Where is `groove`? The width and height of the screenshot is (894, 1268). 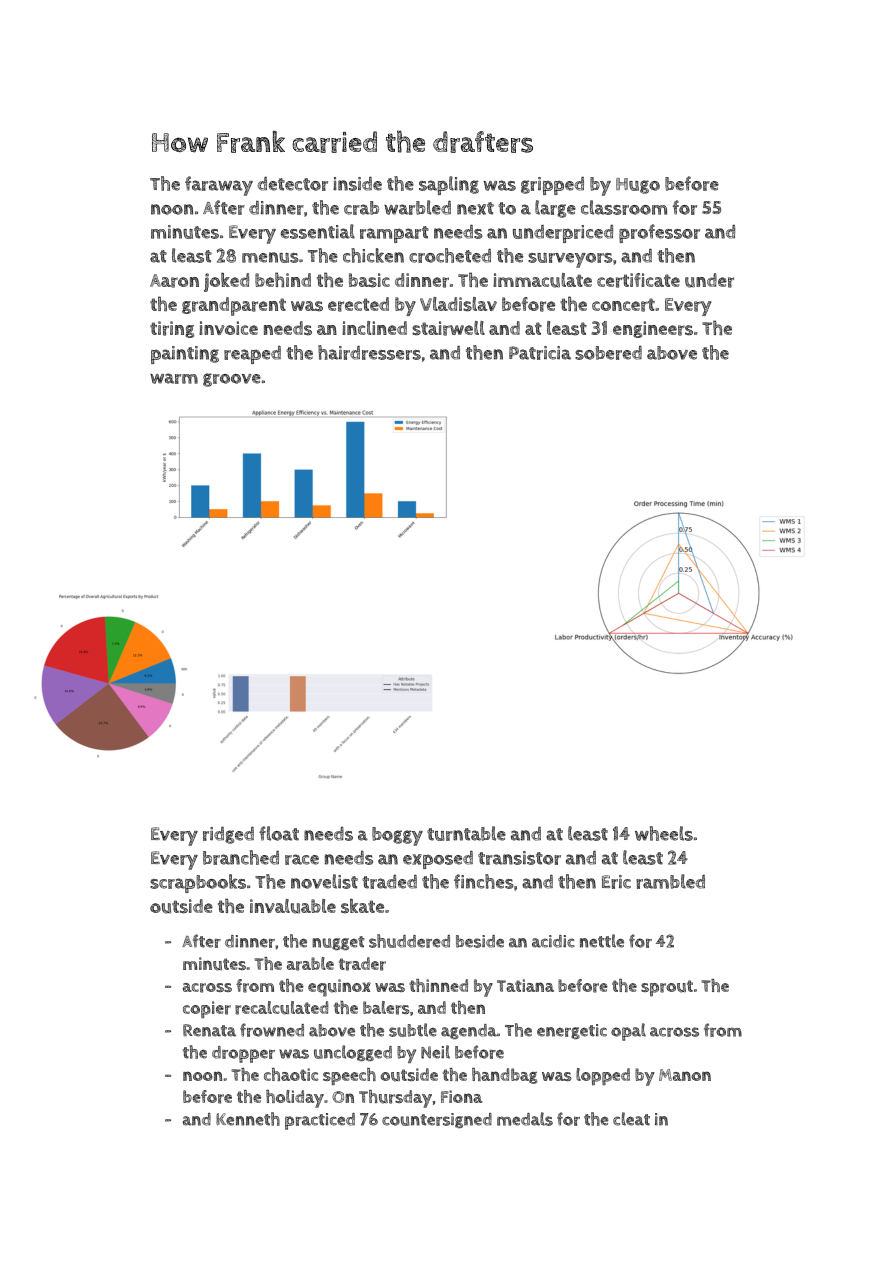 groove is located at coordinates (232, 380).
